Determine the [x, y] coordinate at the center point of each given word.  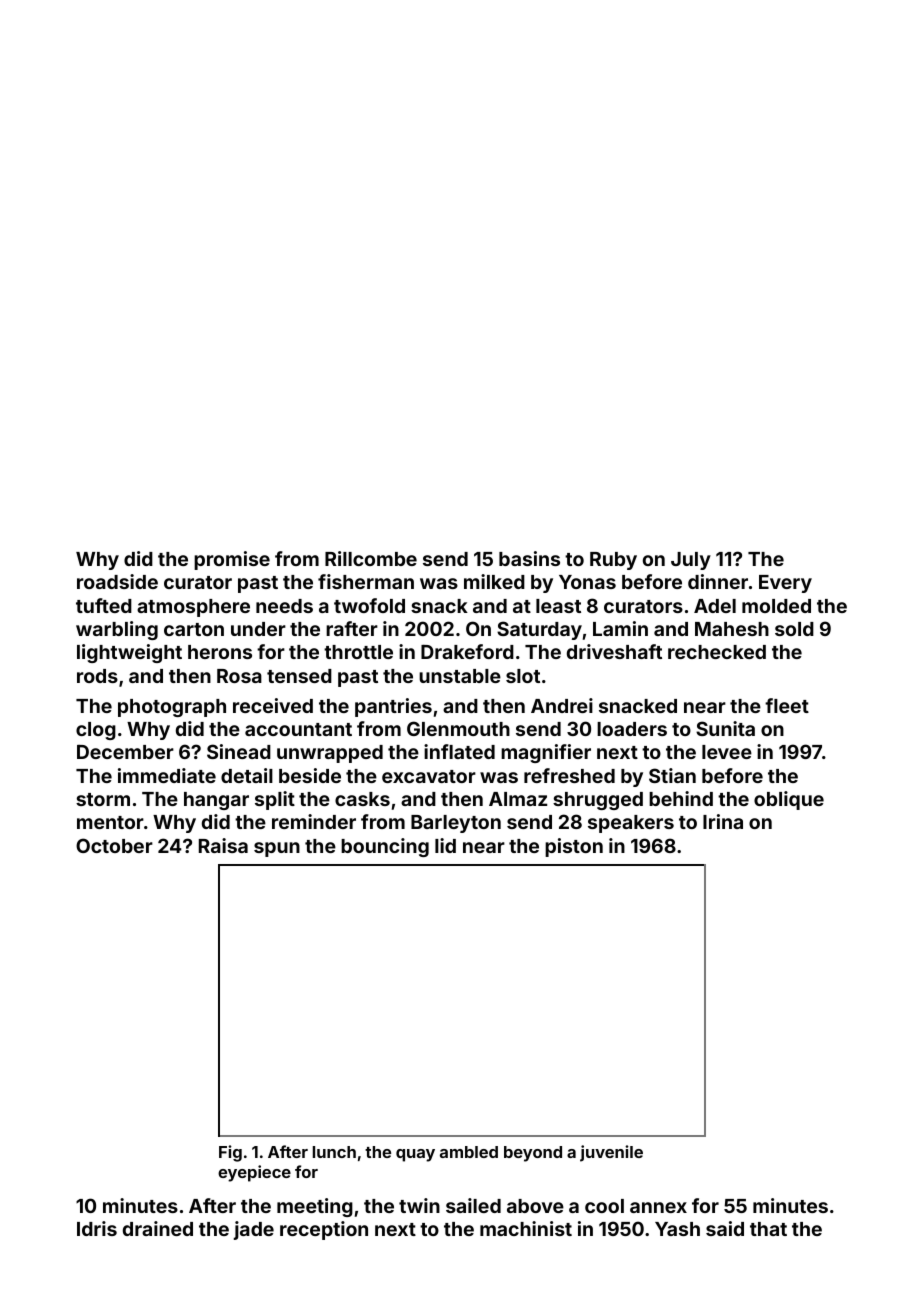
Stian [672, 775]
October [114, 845]
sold [794, 629]
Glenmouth [458, 728]
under [258, 629]
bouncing [385, 847]
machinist [526, 1228]
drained [158, 1228]
